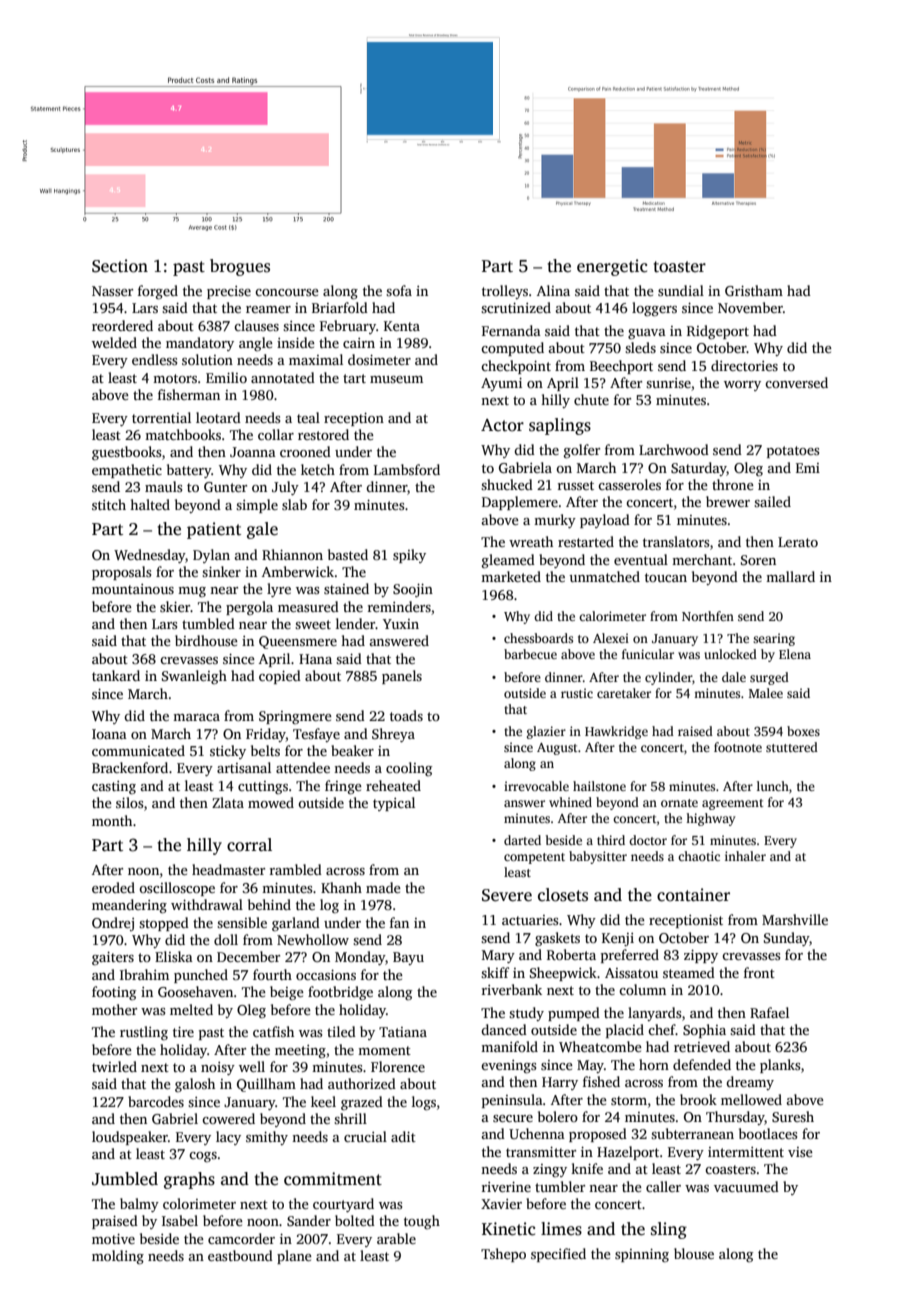 Image resolution: width=924 pixels, height=1308 pixels. I want to click on museum, so click(396, 379).
